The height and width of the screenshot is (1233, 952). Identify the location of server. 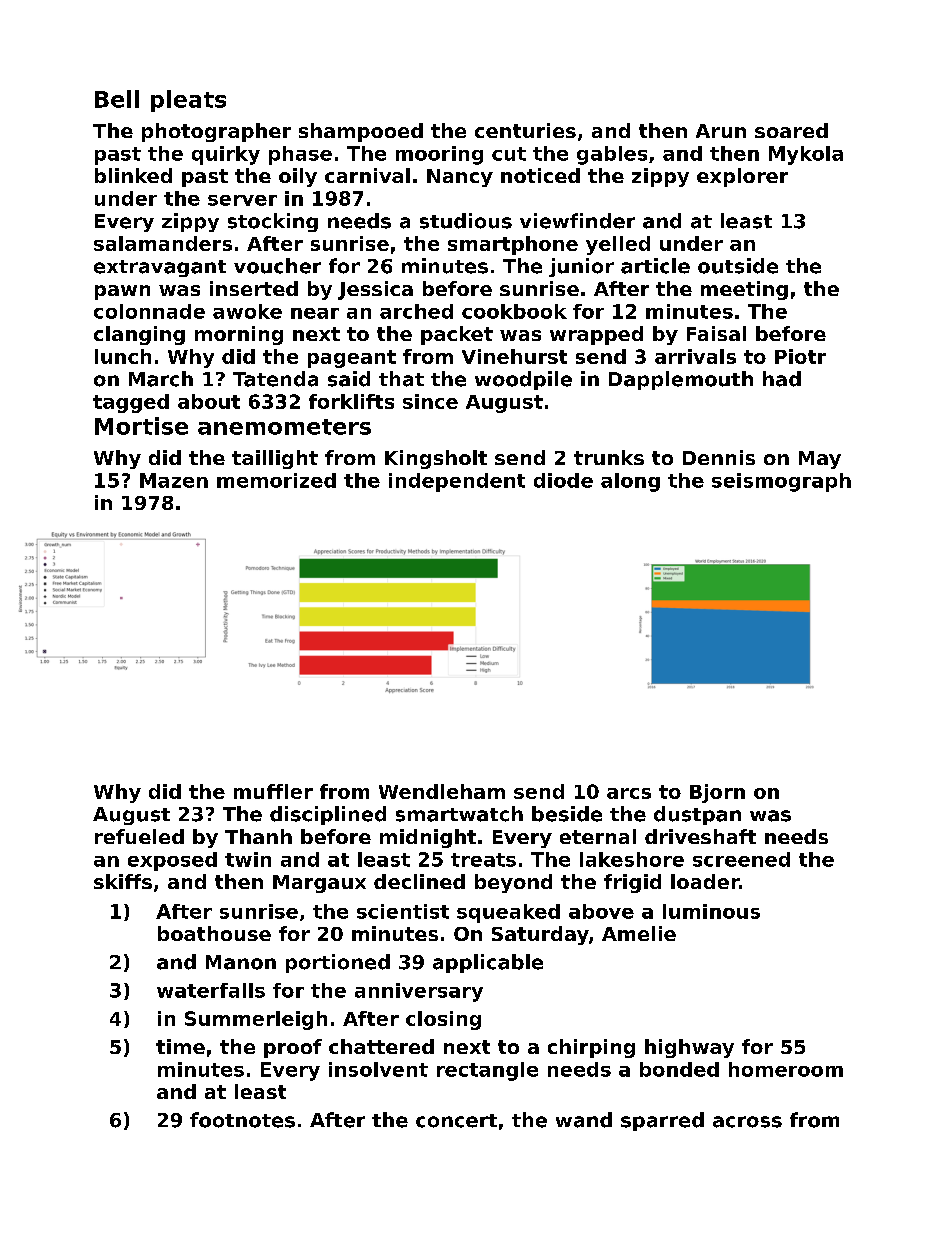
(242, 200).
